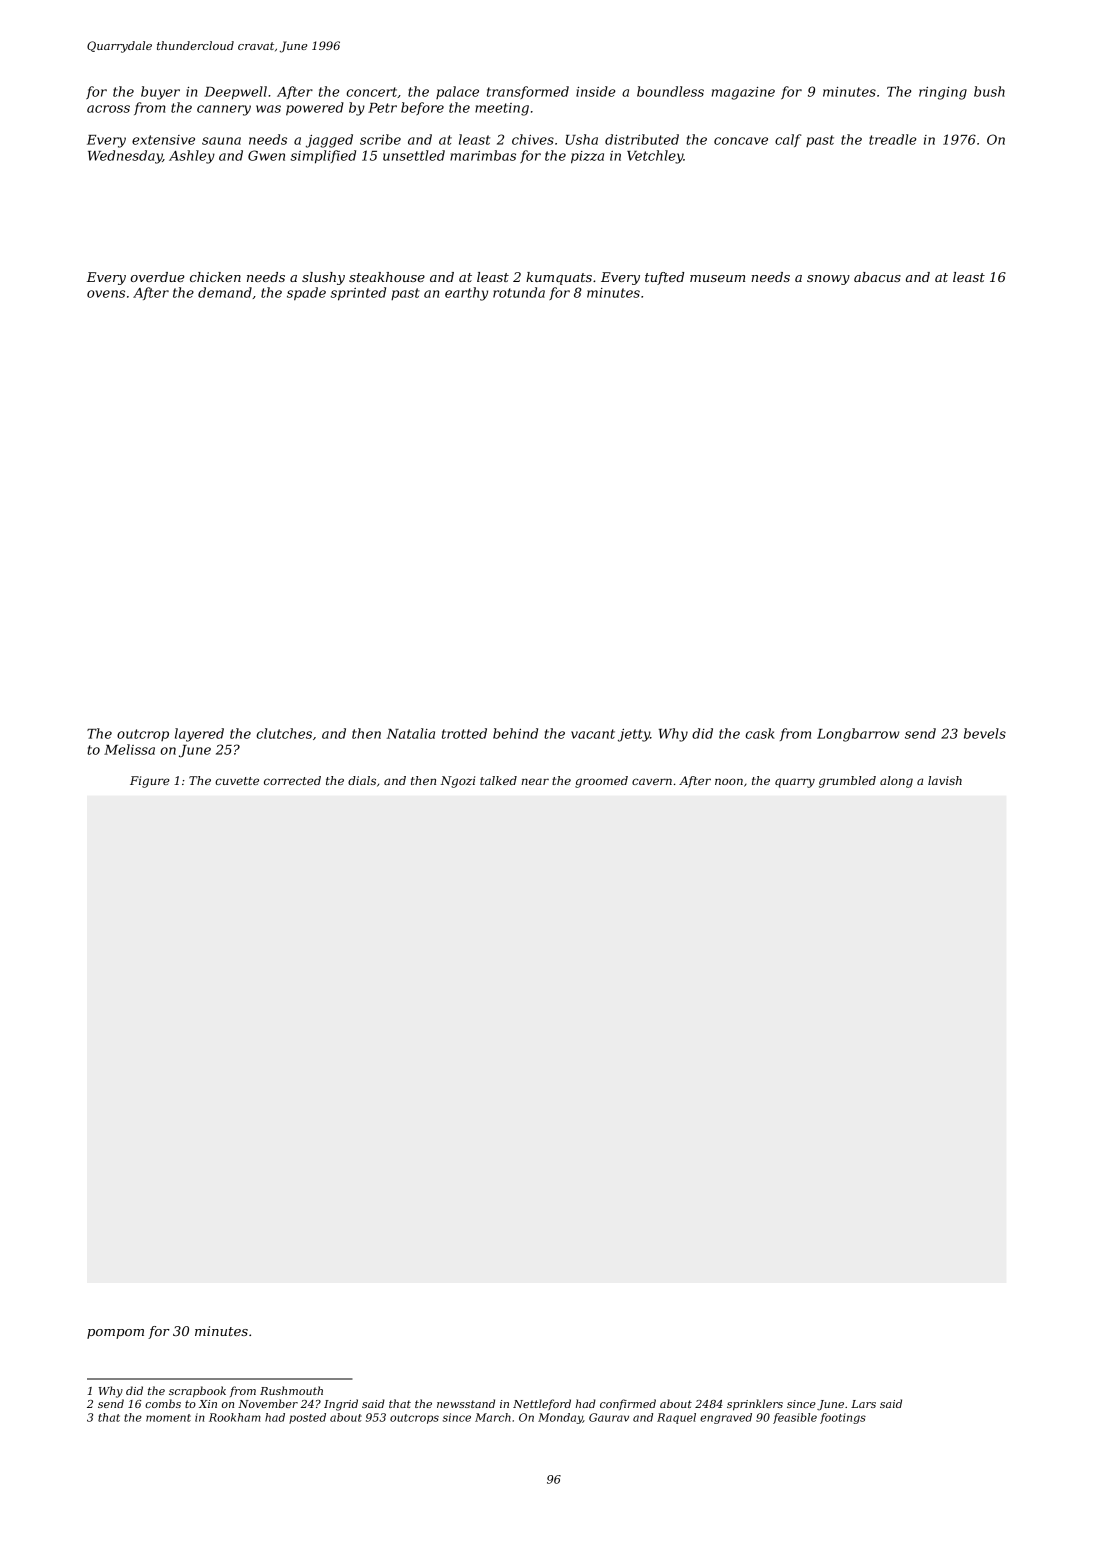  Describe the element at coordinates (237, 781) in the screenshot. I see `cuvette` at that location.
